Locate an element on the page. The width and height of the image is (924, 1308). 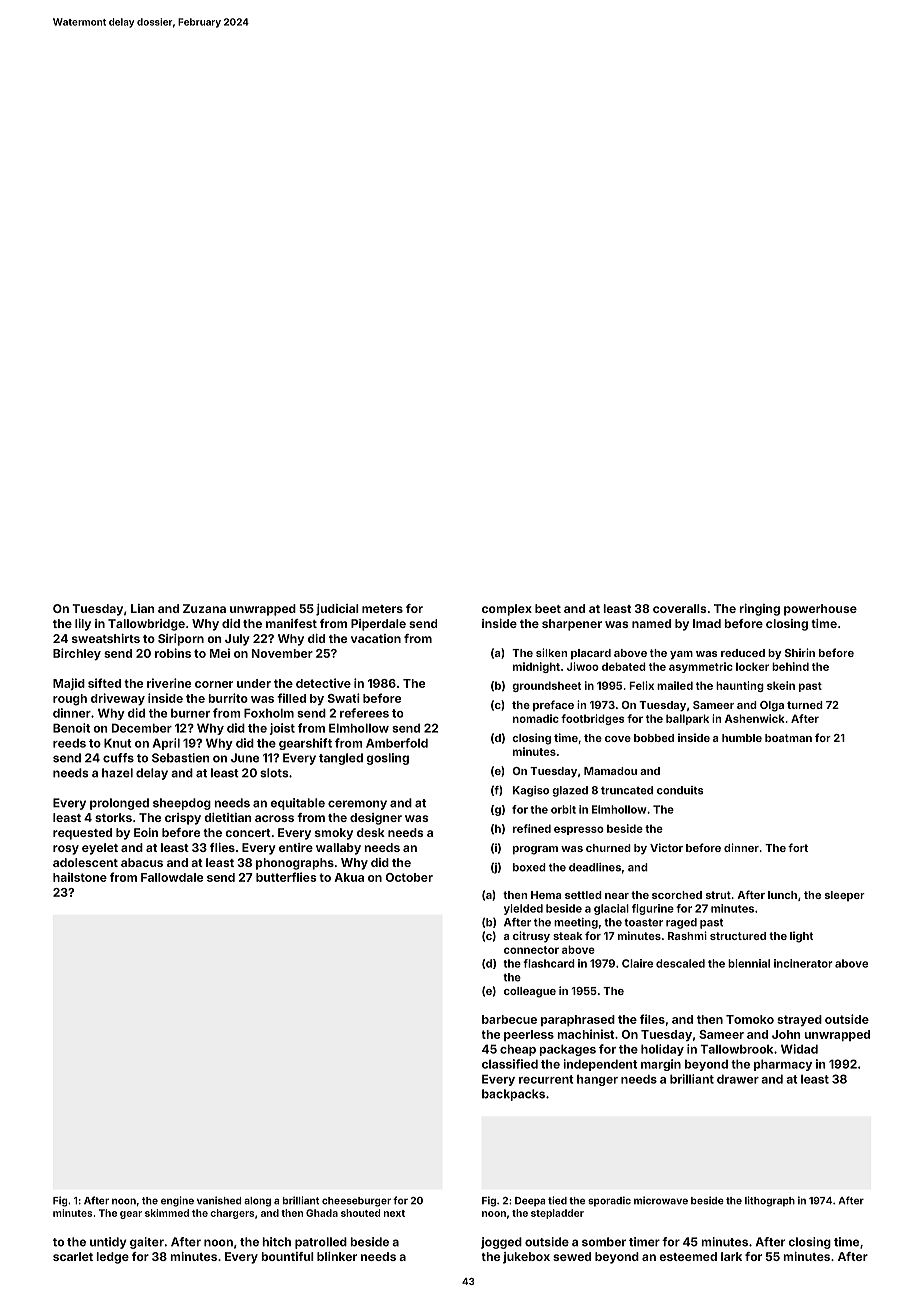
rosy is located at coordinates (66, 850).
